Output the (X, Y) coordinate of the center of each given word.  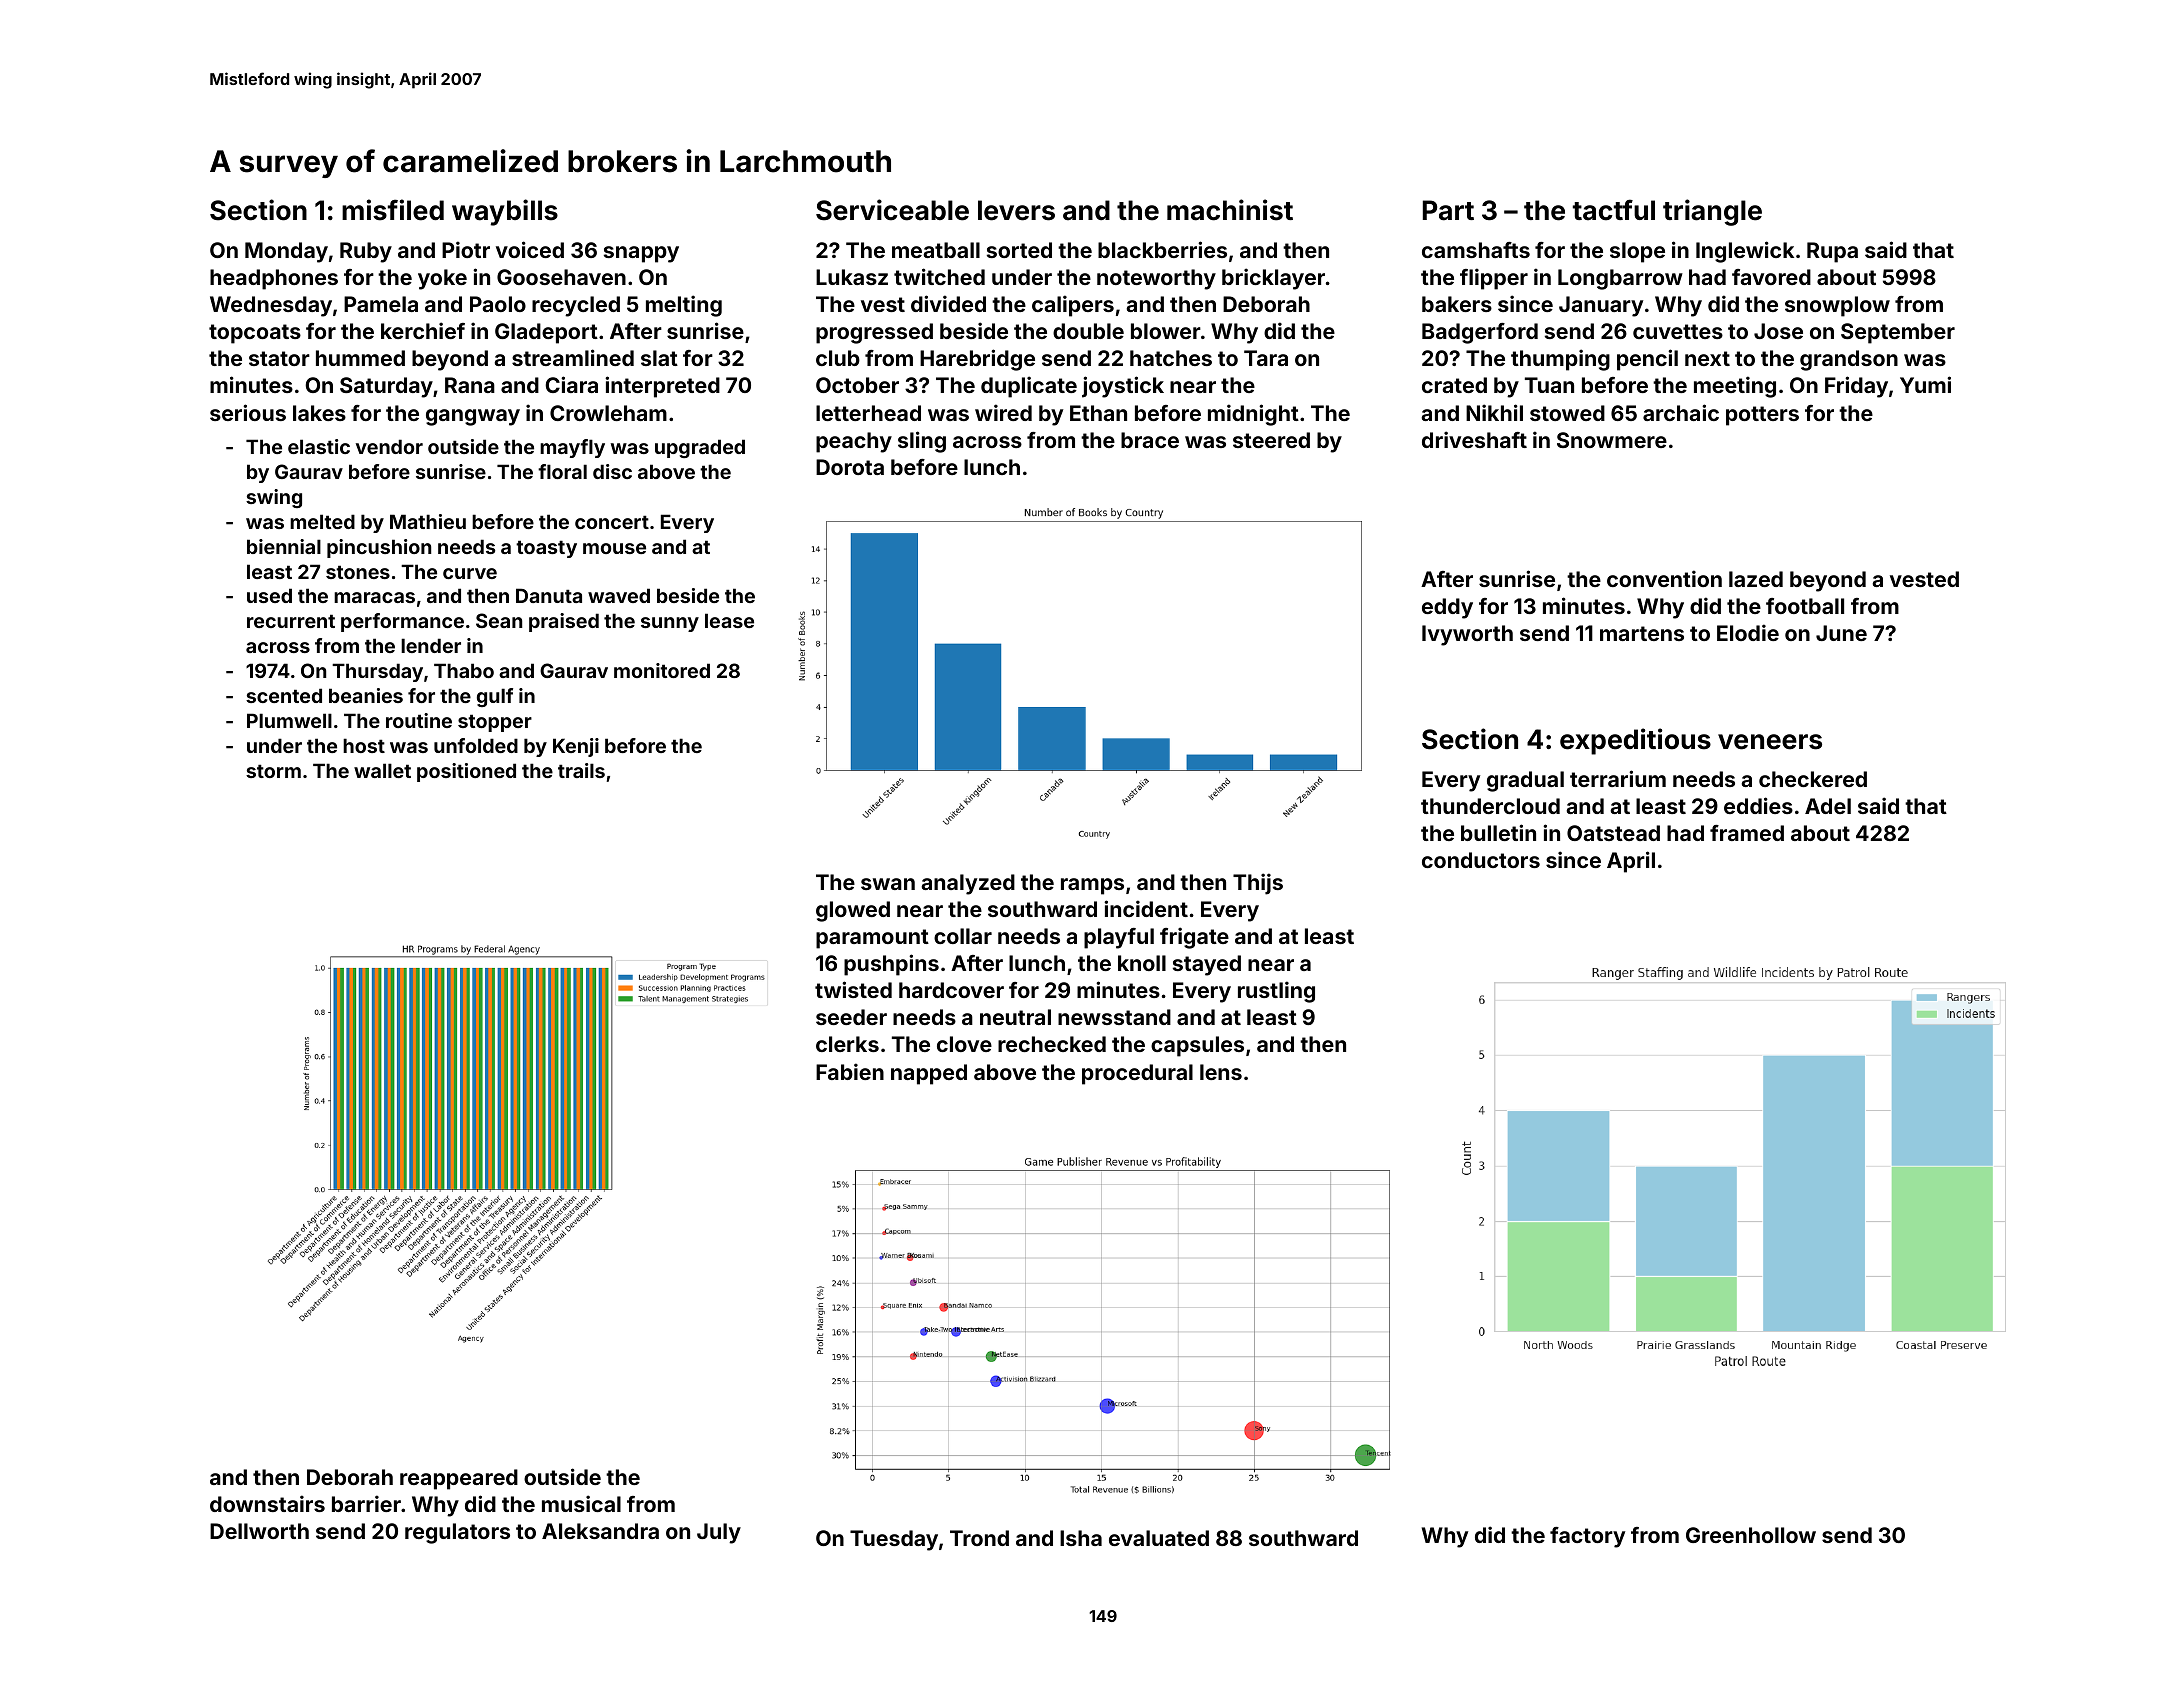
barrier (366, 1503)
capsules (1197, 1046)
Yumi (1925, 384)
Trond (979, 1538)
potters (1762, 416)
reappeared (459, 1479)
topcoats (255, 334)
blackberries (1162, 249)
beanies (366, 695)
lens (1221, 1072)
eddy (1447, 608)
